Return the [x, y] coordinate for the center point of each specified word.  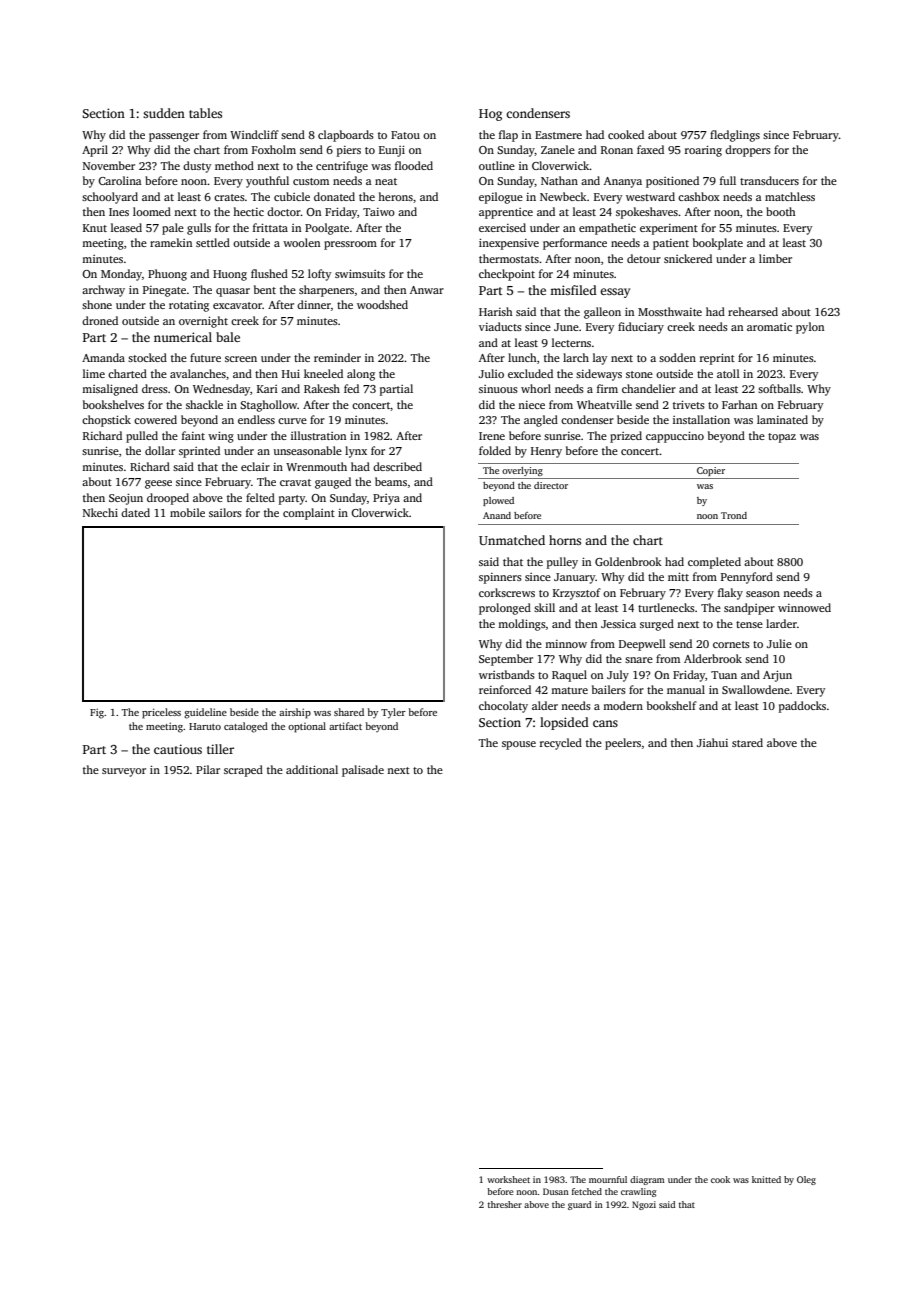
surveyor [124, 772]
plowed [498, 501]
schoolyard [110, 198]
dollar [160, 450]
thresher [505, 1204]
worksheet [508, 1179]
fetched [587, 1191]
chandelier [649, 388]
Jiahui [712, 742]
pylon [810, 328]
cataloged [246, 727]
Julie [779, 643]
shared [349, 712]
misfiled [573, 290]
